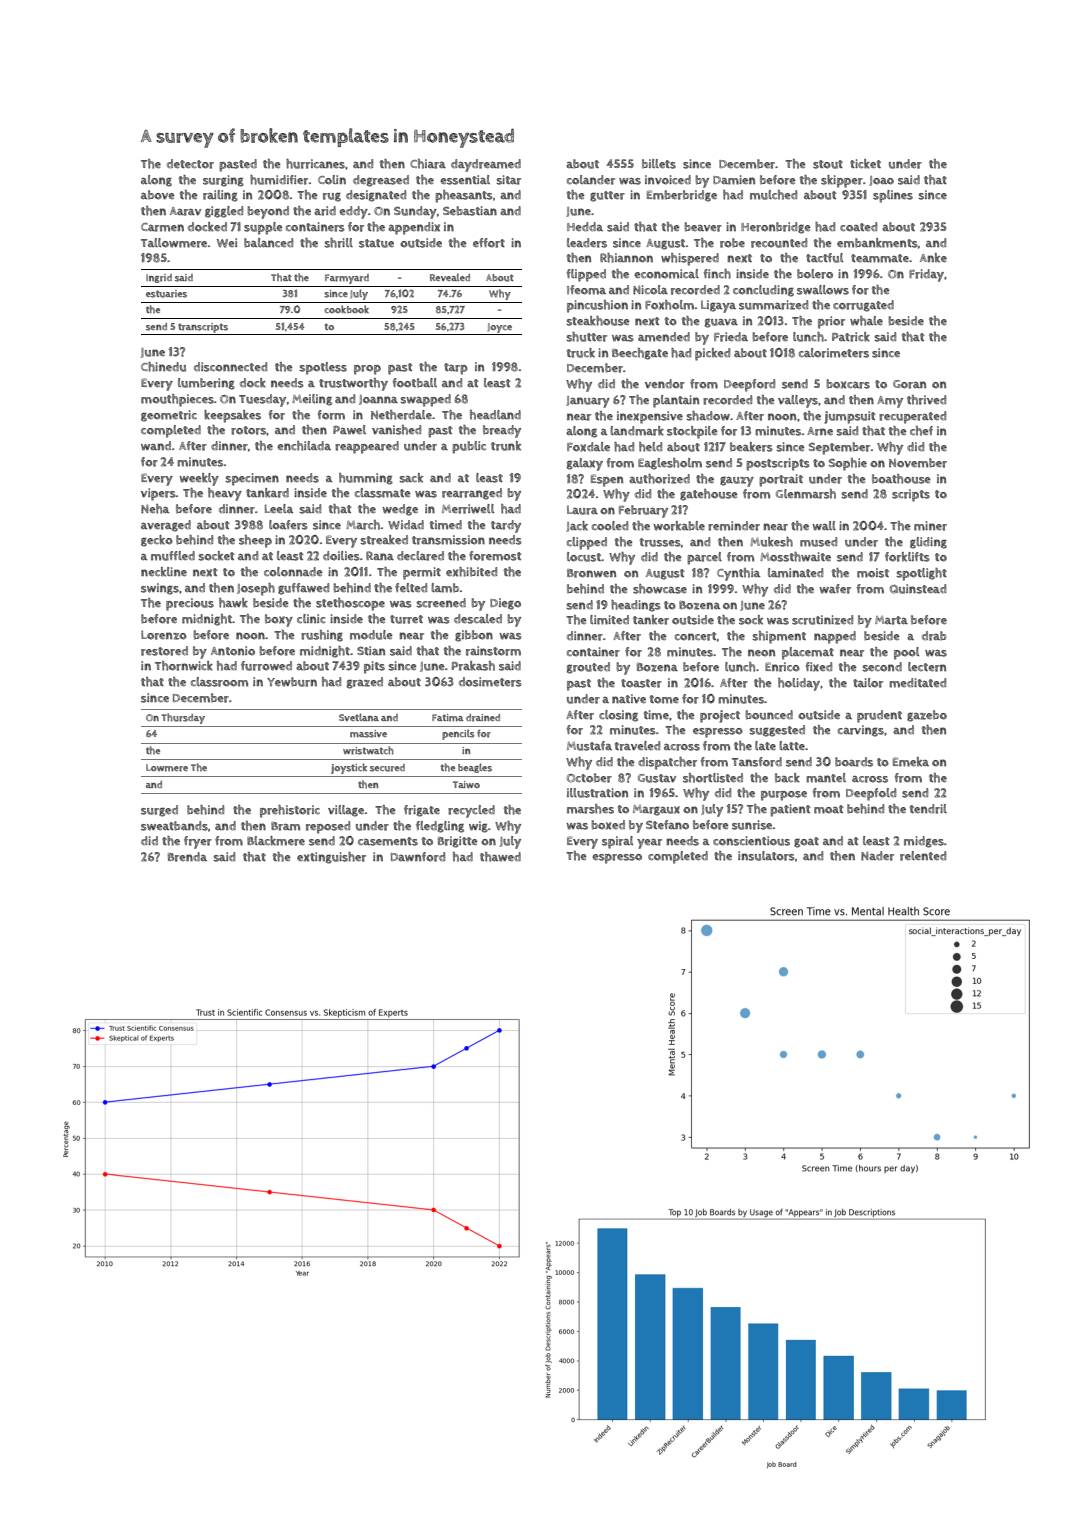  Describe the element at coordinates (591, 573) in the screenshot. I see `Bronwen` at that location.
